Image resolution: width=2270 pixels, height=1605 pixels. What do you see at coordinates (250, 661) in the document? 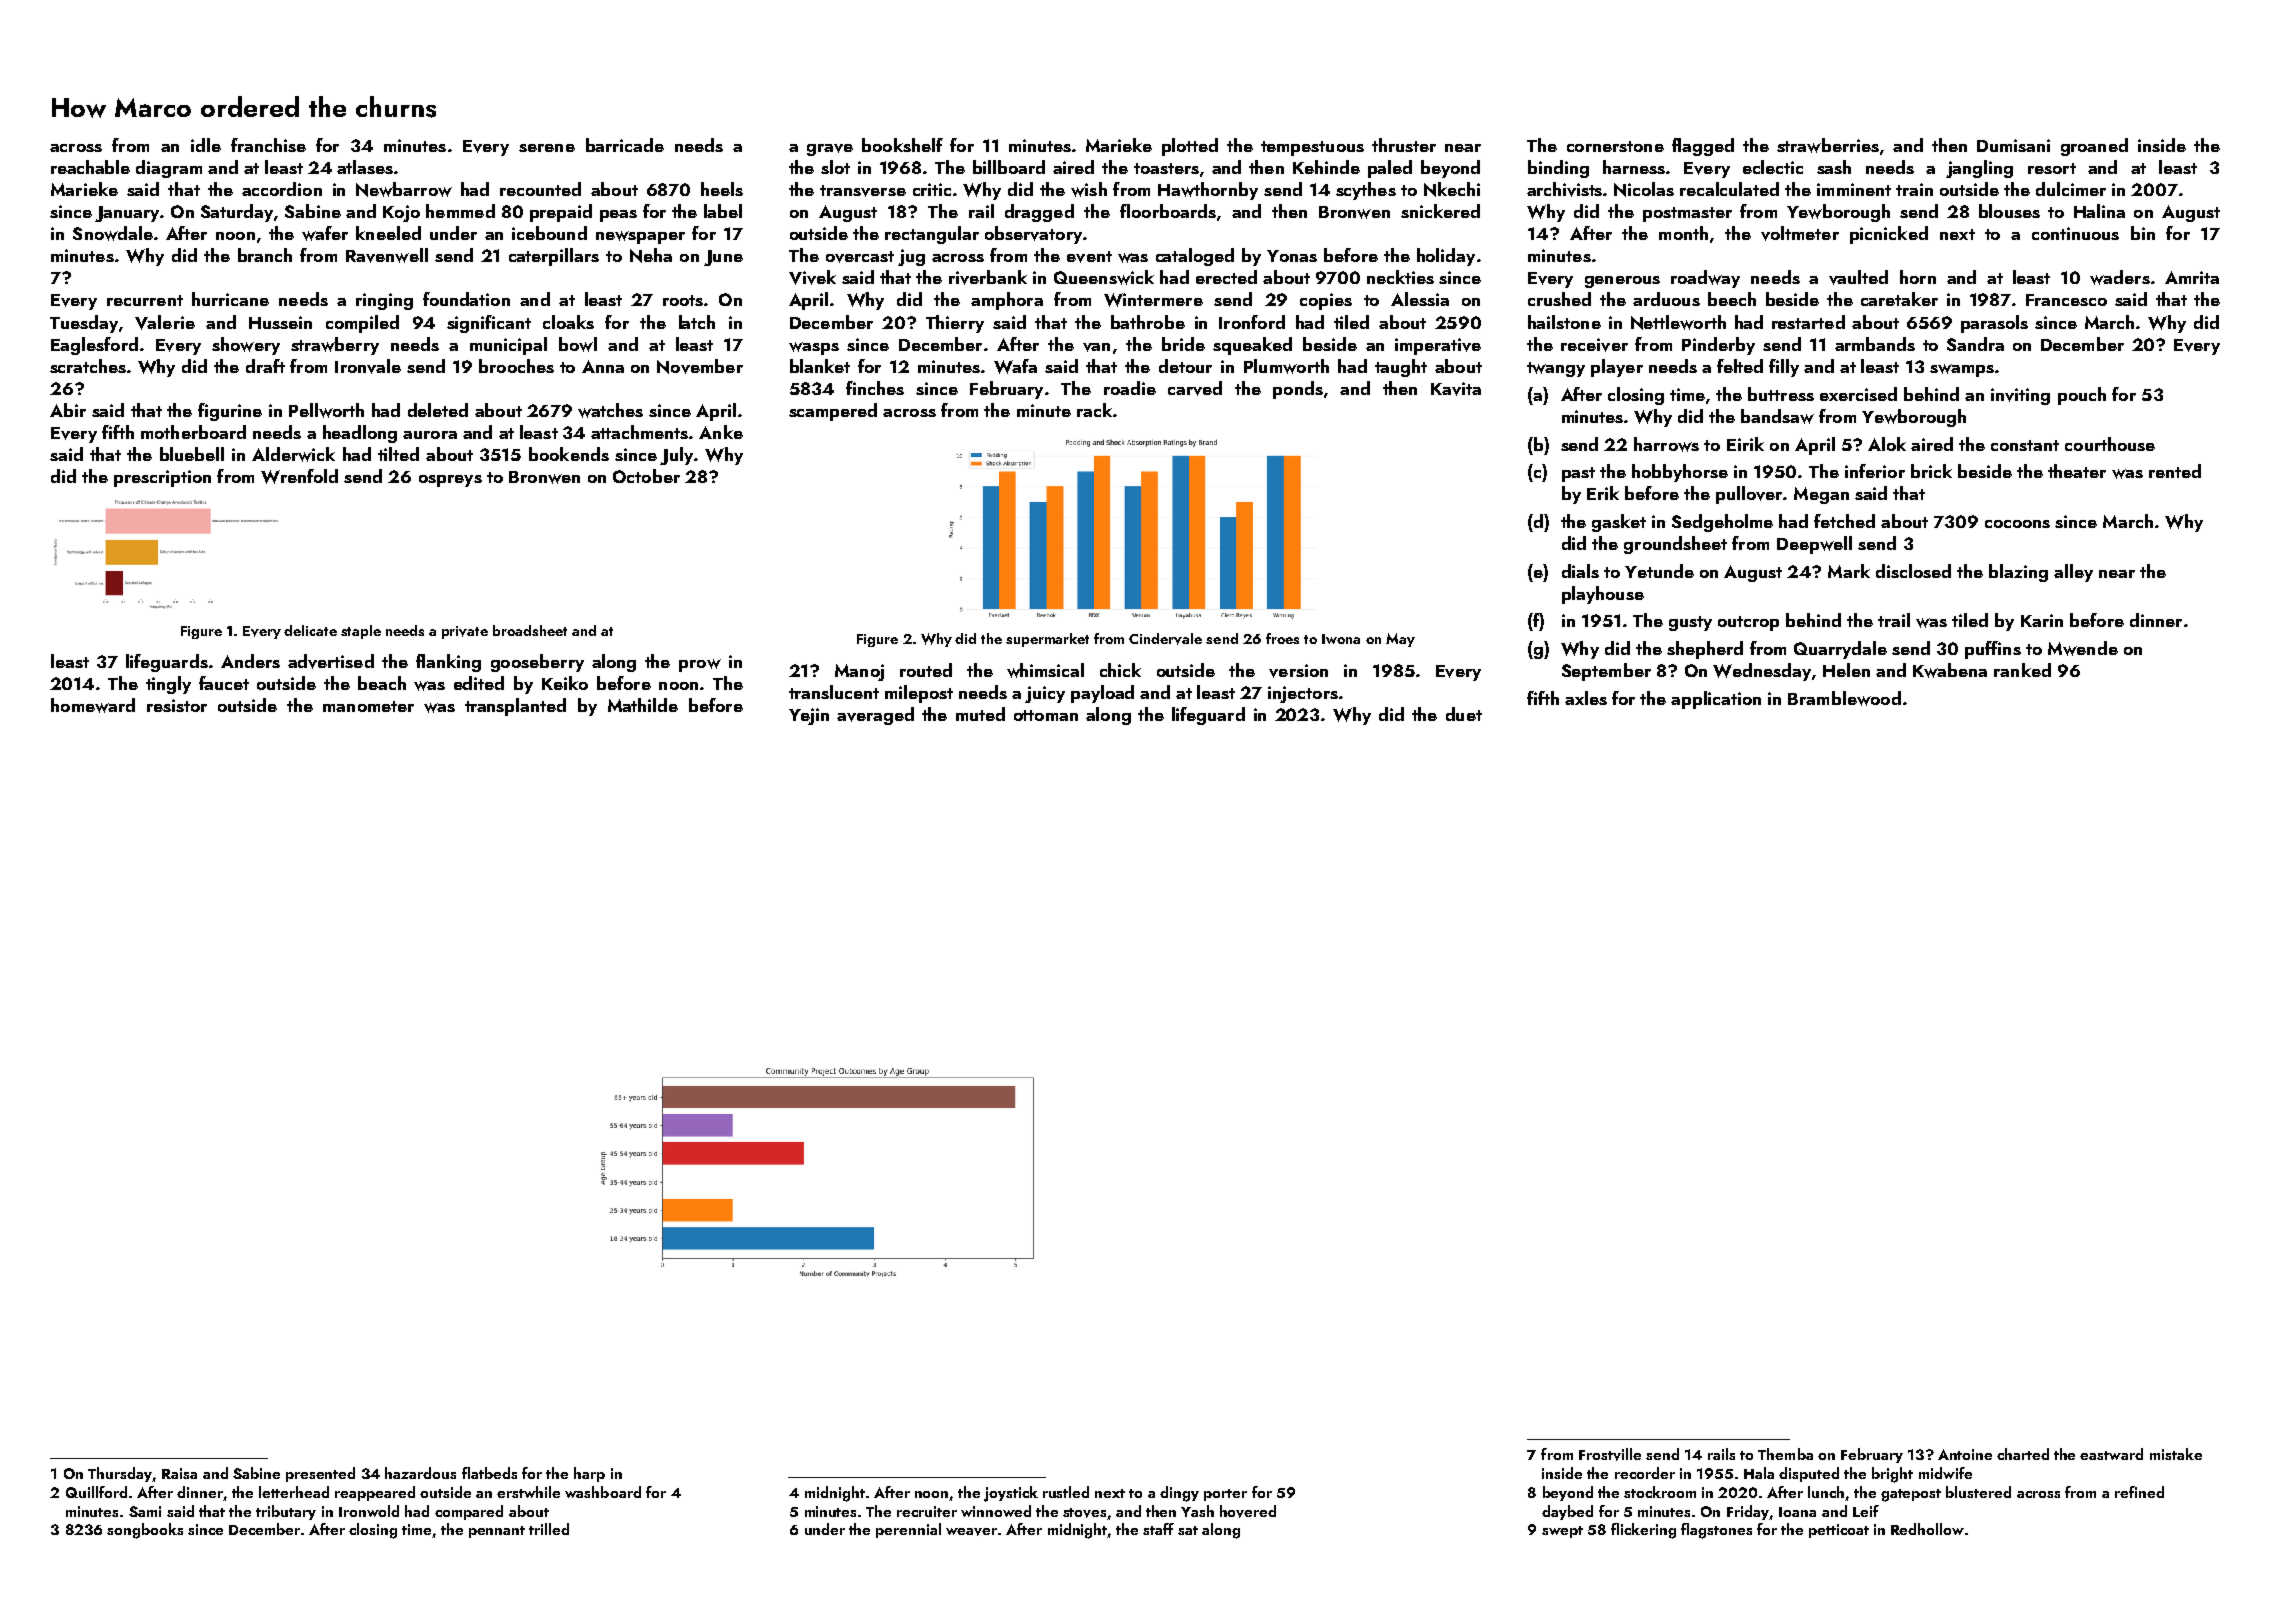
I see `Anders` at bounding box center [250, 661].
